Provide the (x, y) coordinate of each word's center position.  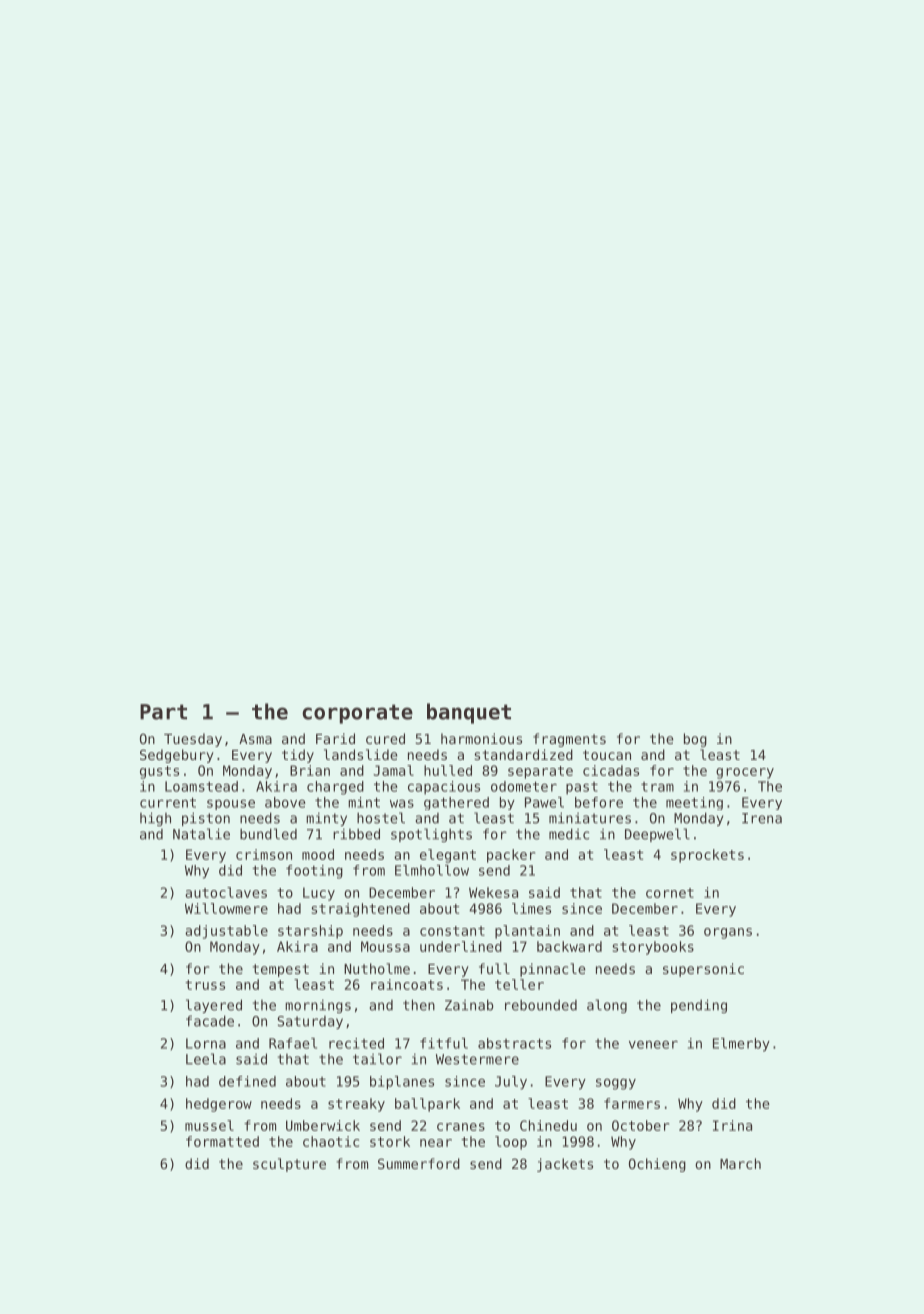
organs (728, 933)
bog (695, 740)
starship (310, 932)
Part (163, 712)
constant (452, 931)
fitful (444, 1043)
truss (205, 985)
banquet (469, 713)
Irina (732, 1125)
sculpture (289, 1165)
